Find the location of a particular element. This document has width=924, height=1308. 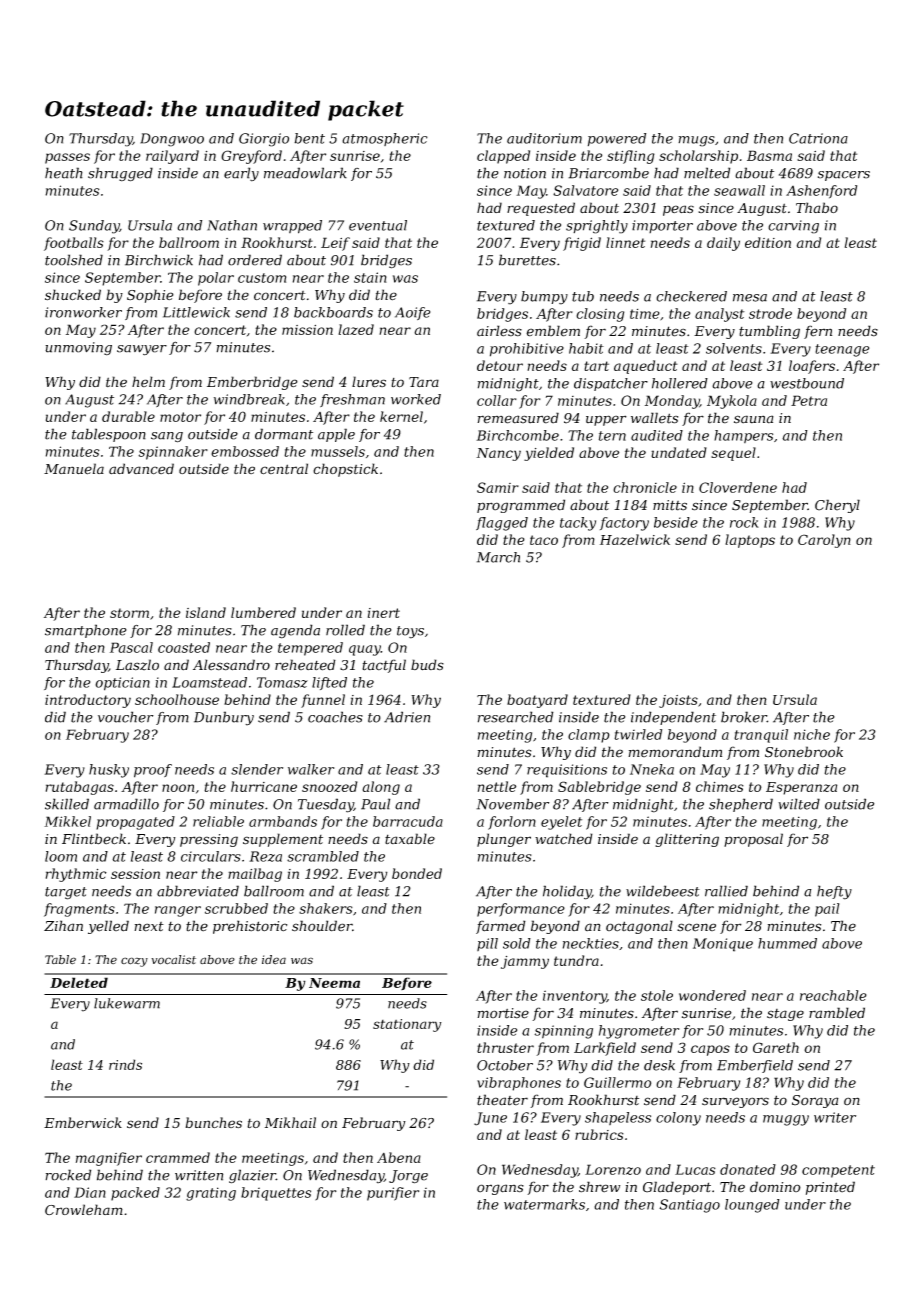

auditorium is located at coordinates (544, 138).
